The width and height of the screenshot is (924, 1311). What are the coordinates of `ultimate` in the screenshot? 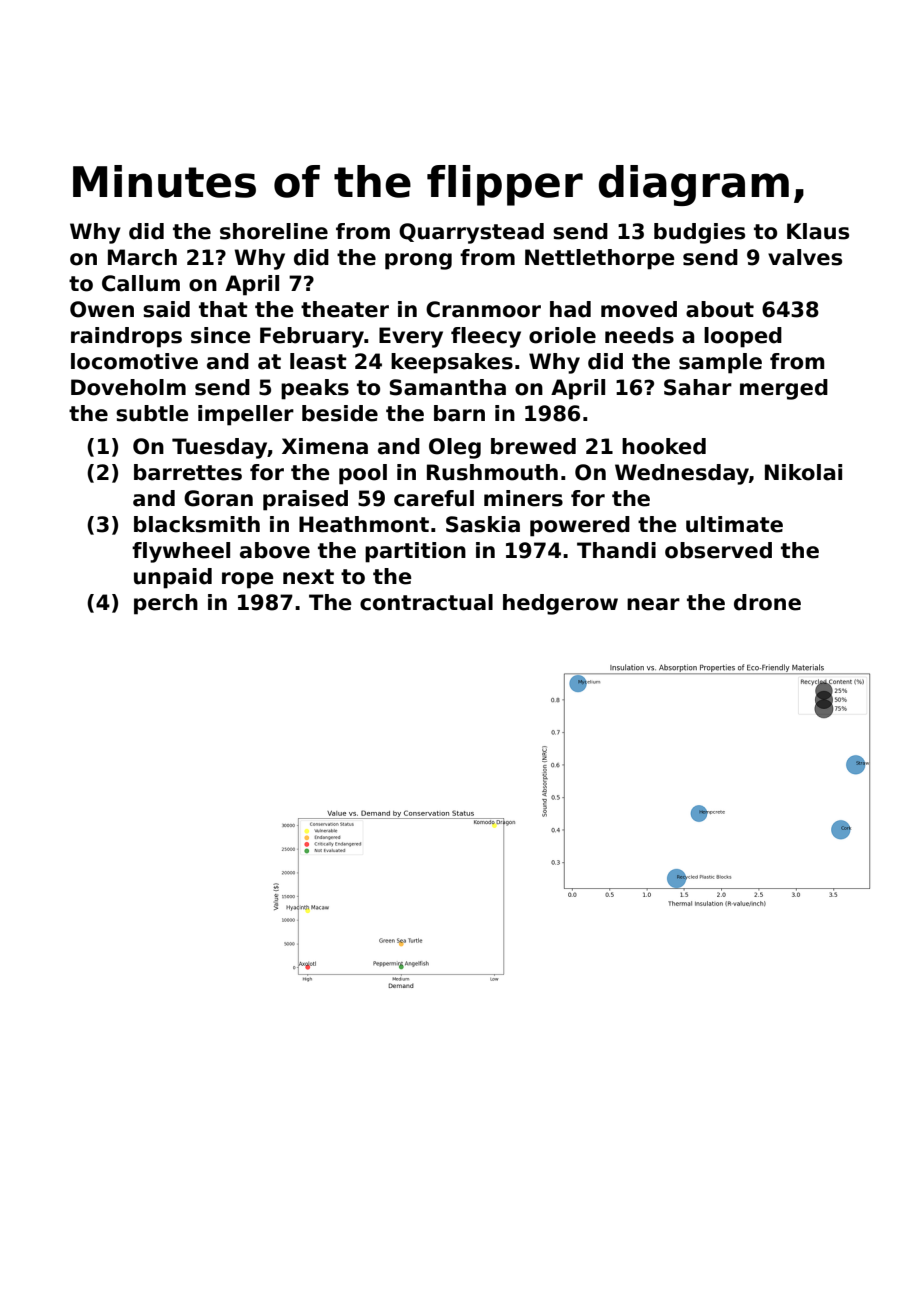 It's located at (734, 524).
